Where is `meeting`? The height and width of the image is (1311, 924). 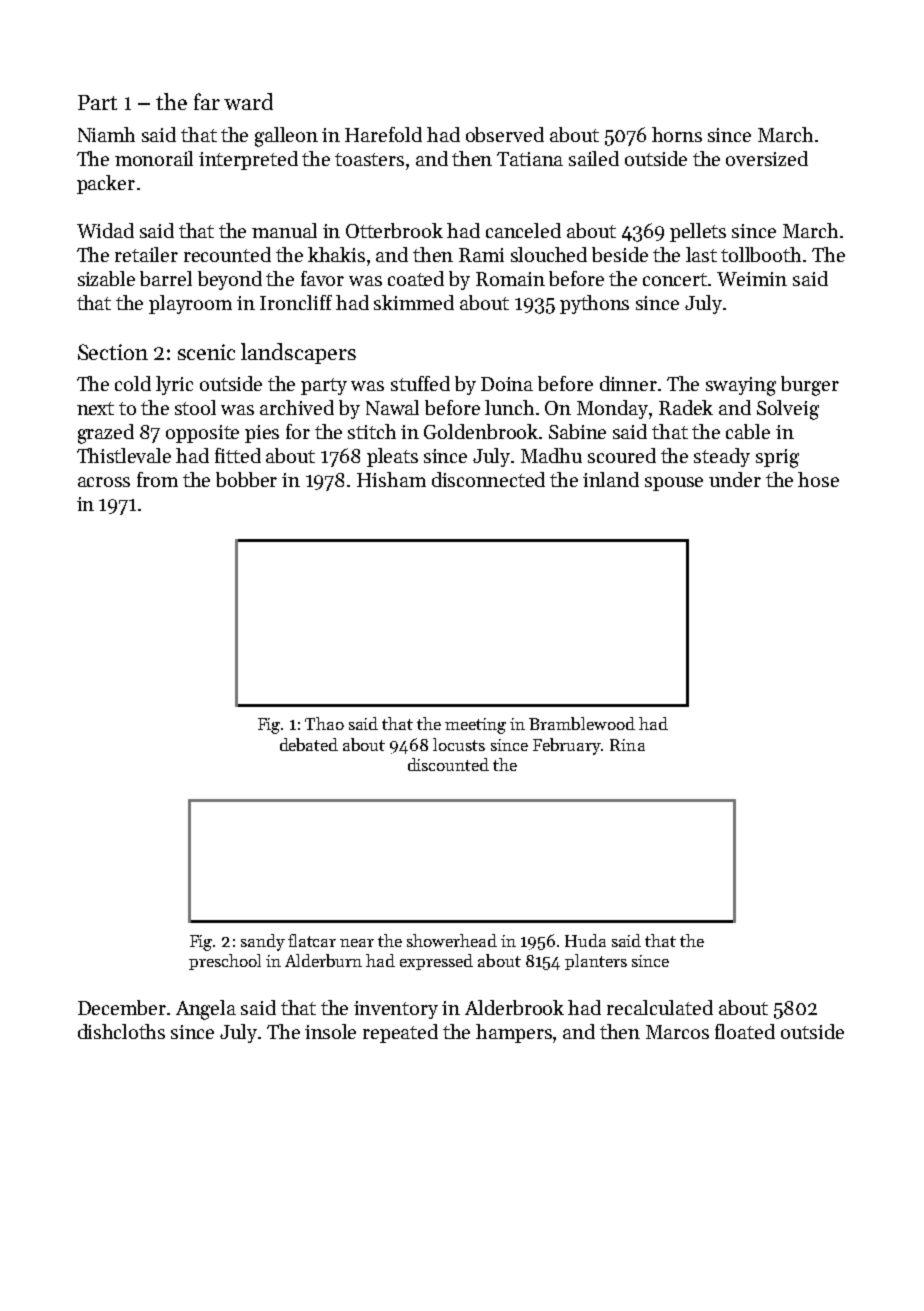
meeting is located at coordinates (475, 726).
